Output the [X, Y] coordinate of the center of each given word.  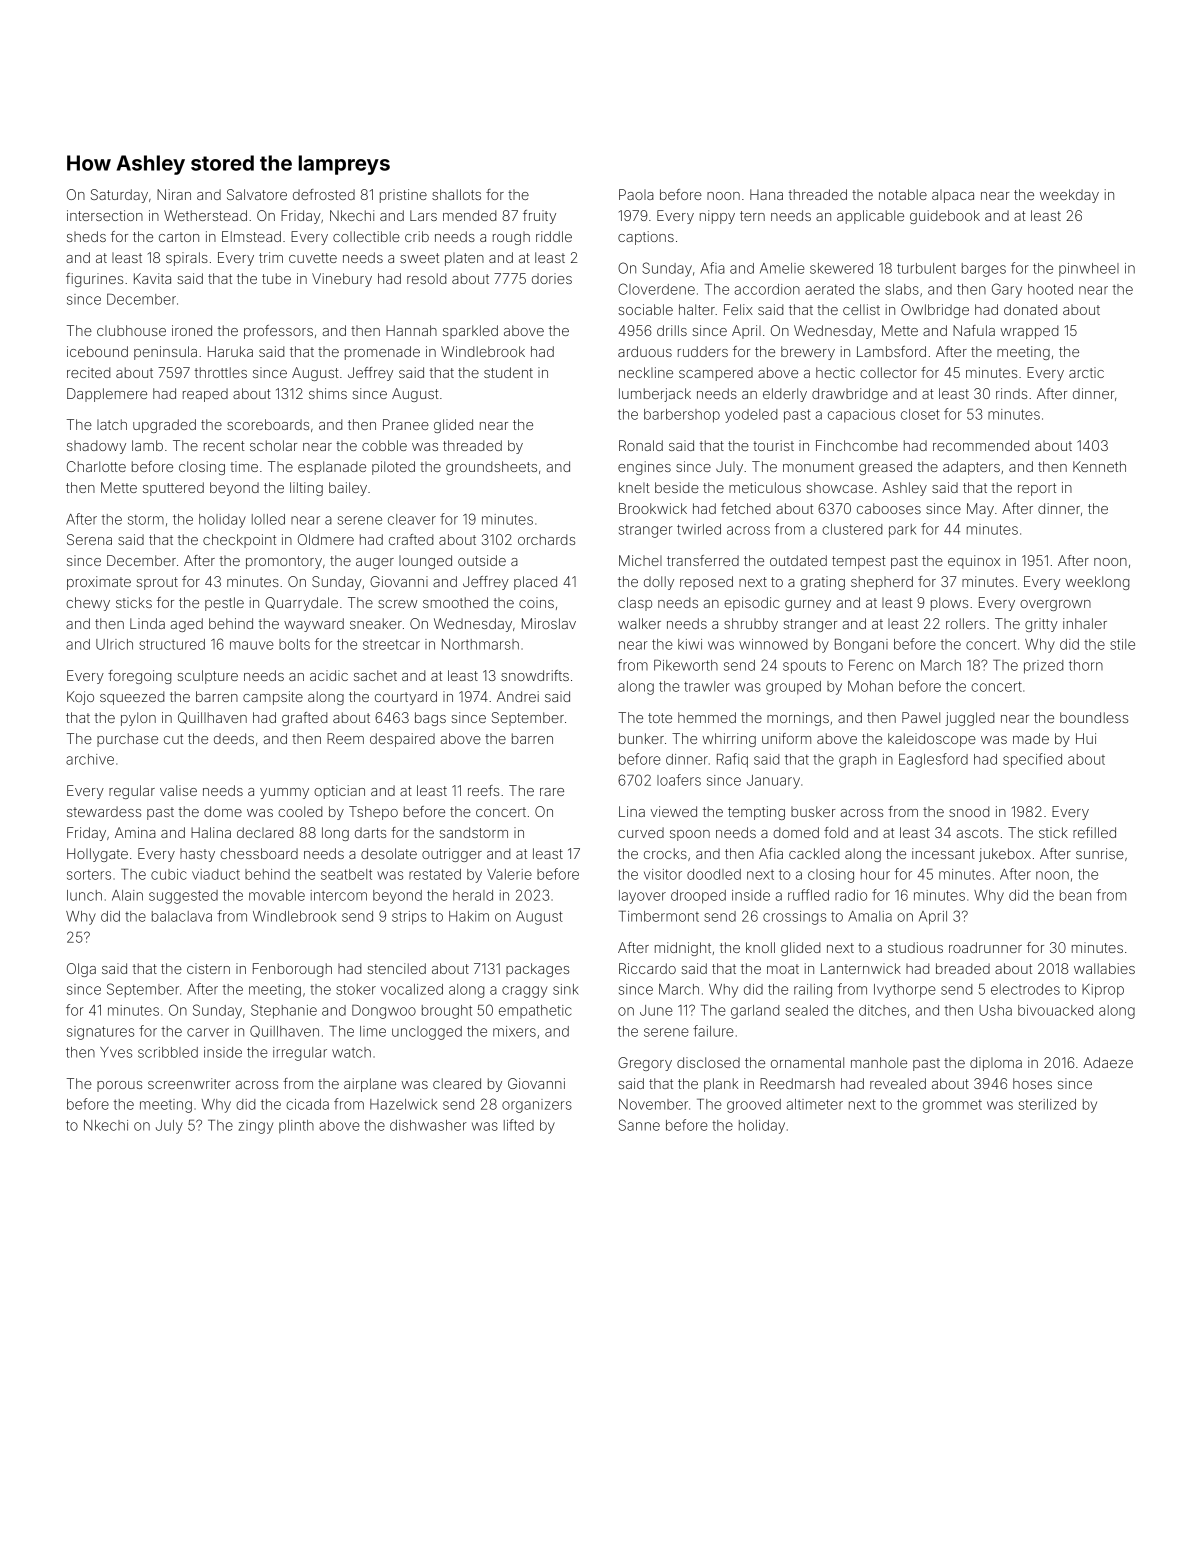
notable [903, 194]
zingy [256, 1127]
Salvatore [257, 194]
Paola [636, 194]
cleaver [412, 519]
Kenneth [1099, 466]
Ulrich [114, 644]
